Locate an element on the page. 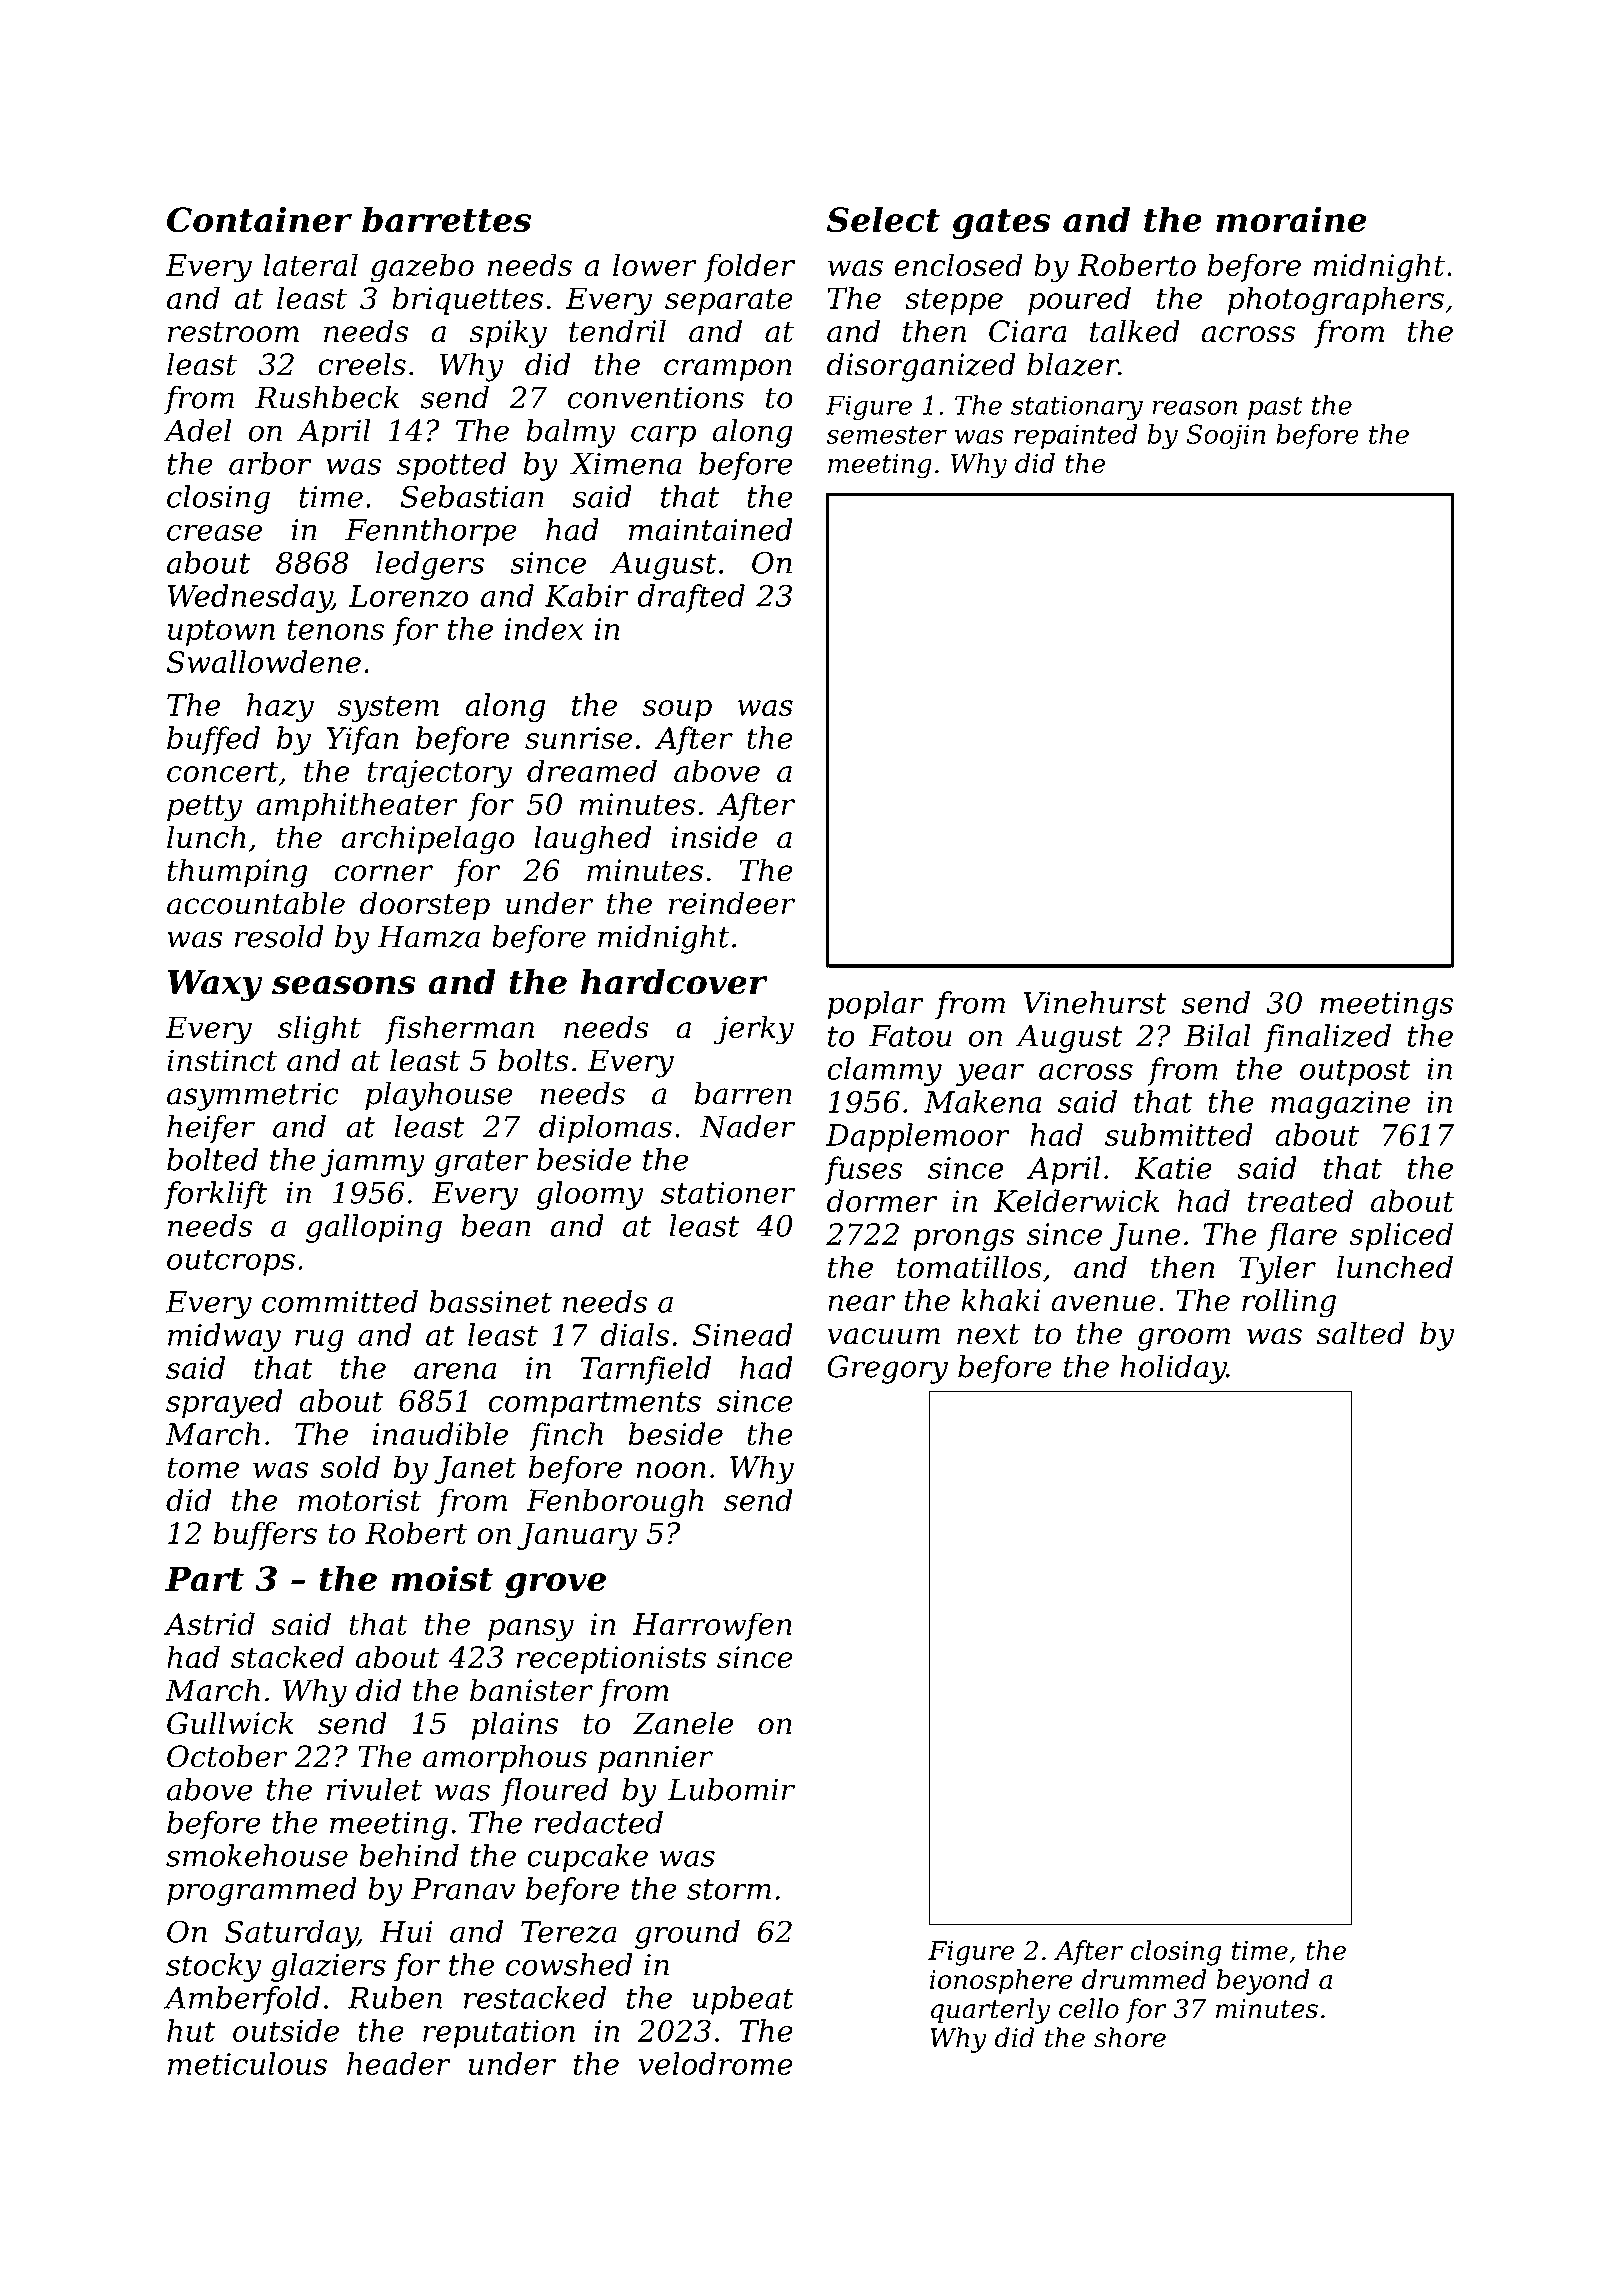 The width and height of the document is (1620, 2292). Soojin is located at coordinates (1226, 437).
